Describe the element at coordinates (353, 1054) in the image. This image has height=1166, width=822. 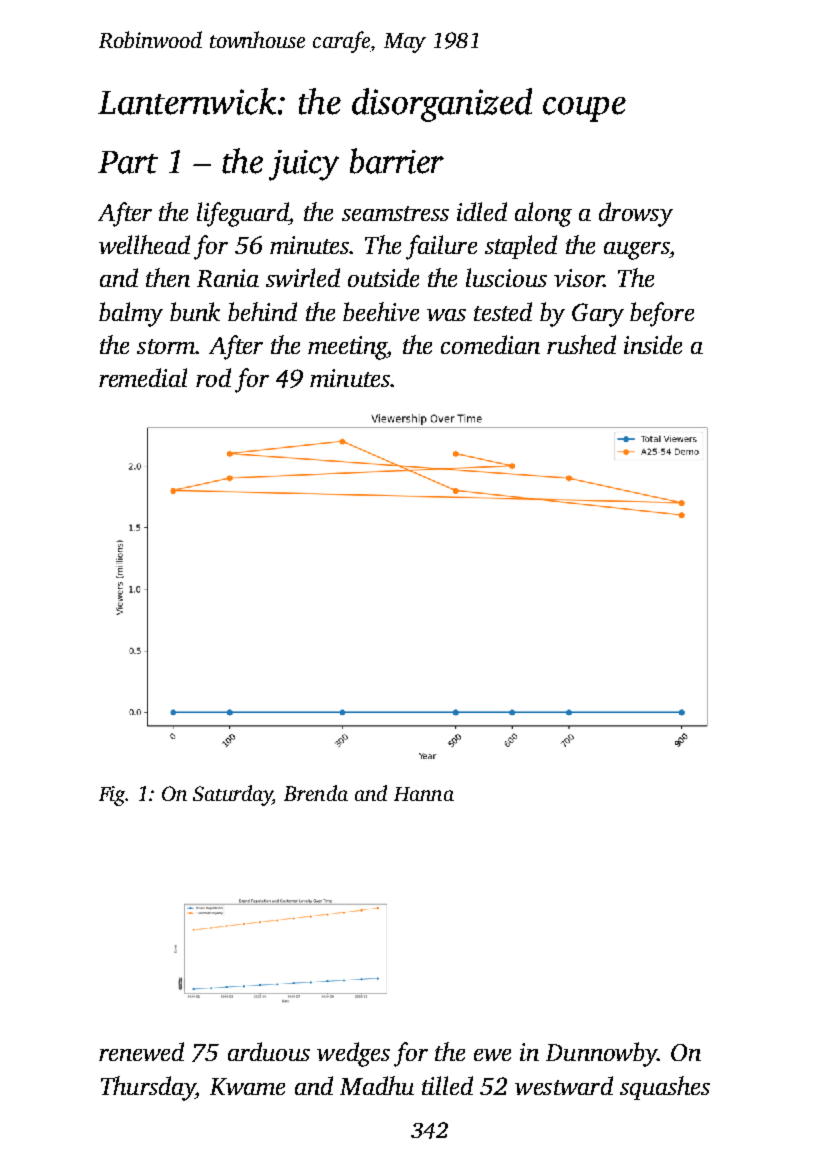
I see `wedges` at that location.
